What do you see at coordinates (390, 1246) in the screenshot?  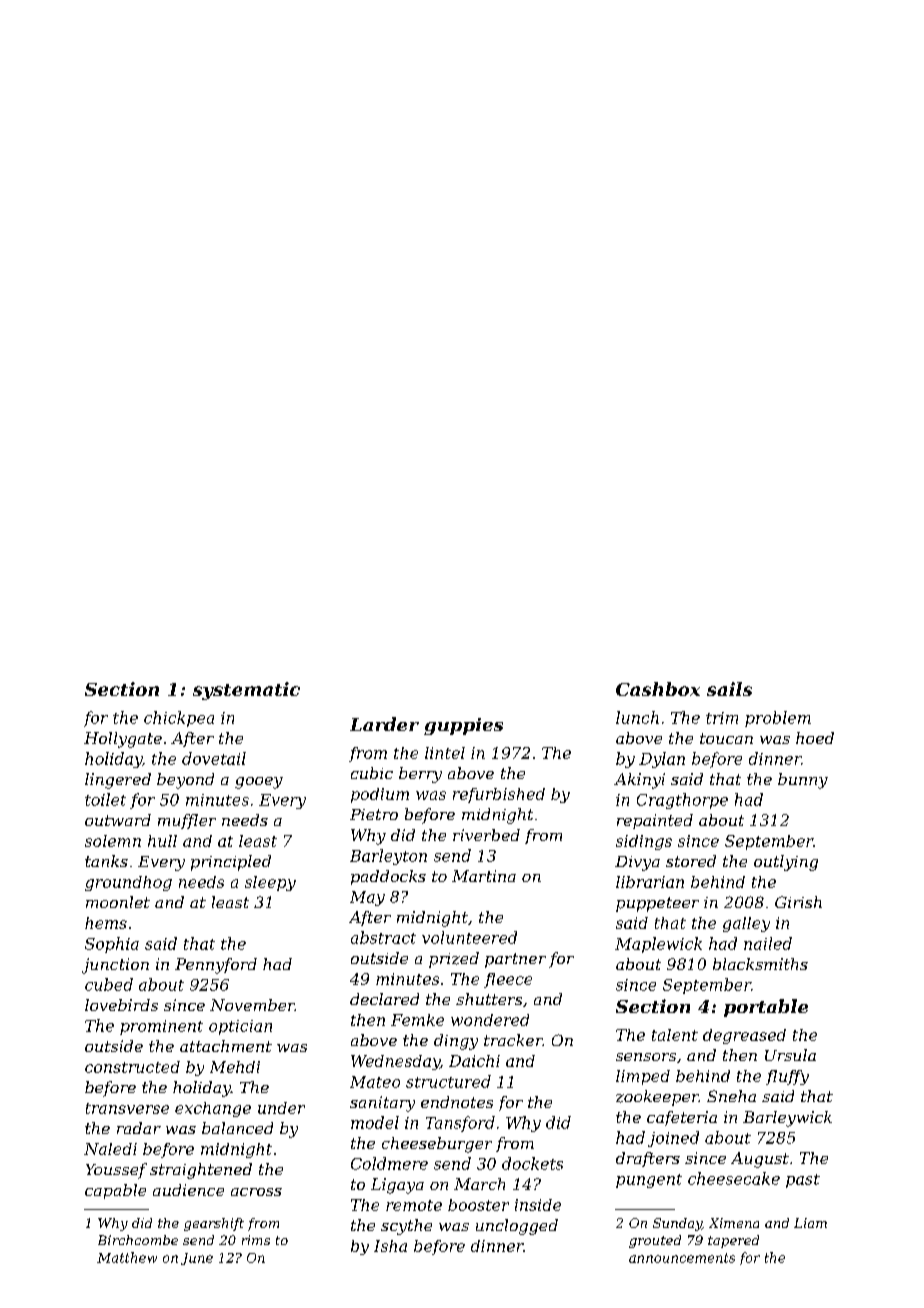 I see `Isha` at bounding box center [390, 1246].
